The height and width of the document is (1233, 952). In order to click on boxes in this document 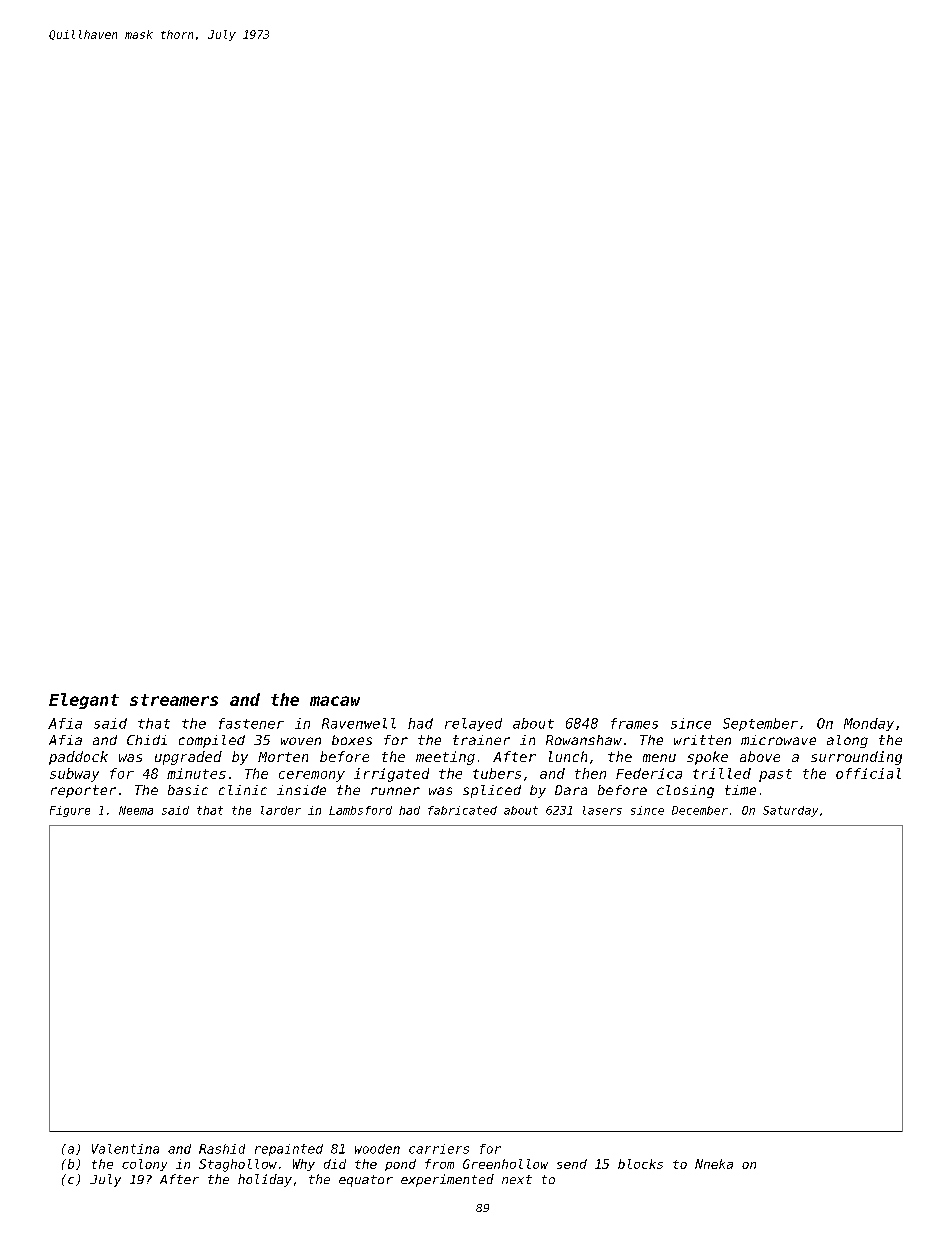, I will do `click(352, 740)`.
